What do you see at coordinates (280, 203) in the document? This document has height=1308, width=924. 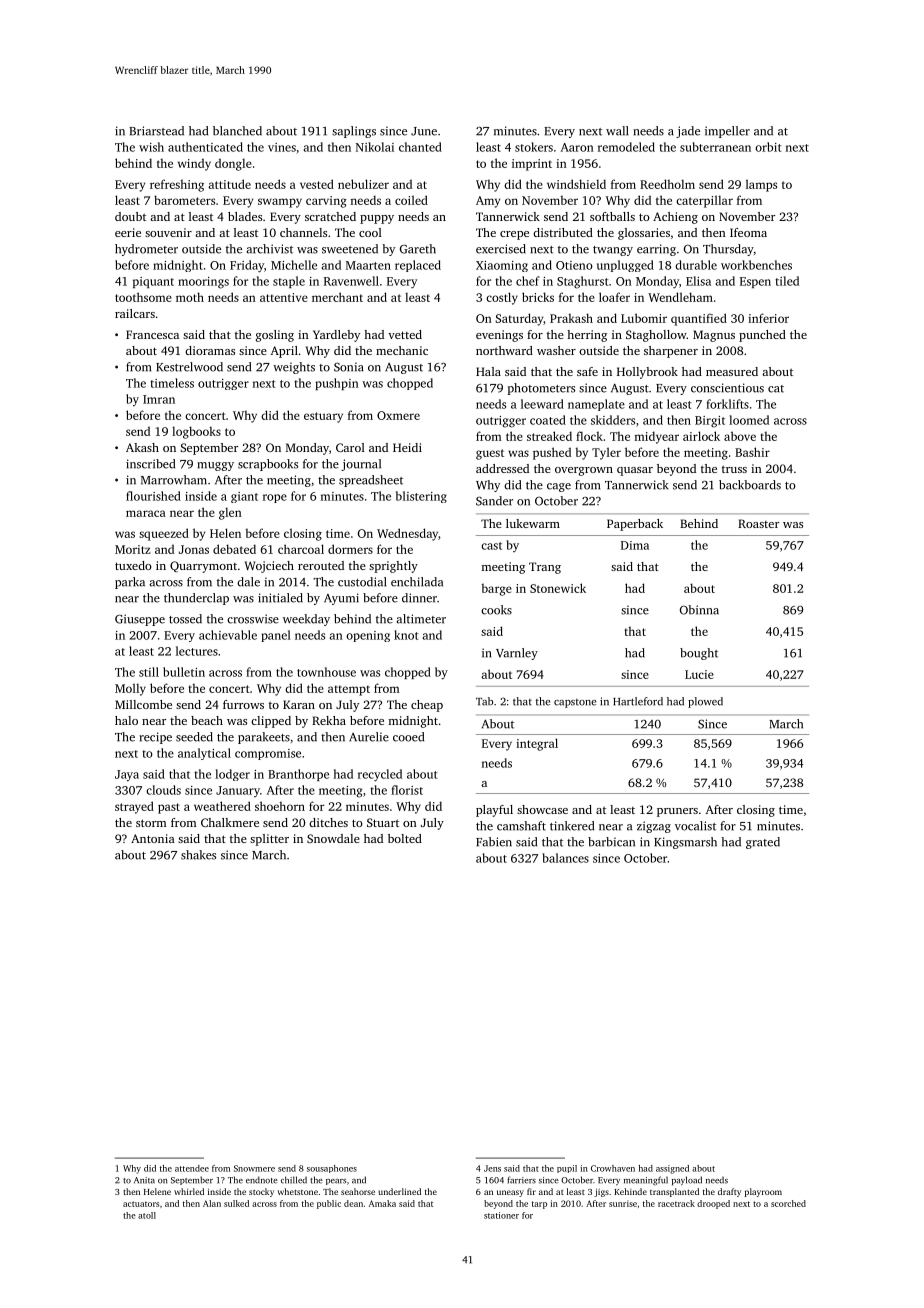 I see `swampy` at bounding box center [280, 203].
